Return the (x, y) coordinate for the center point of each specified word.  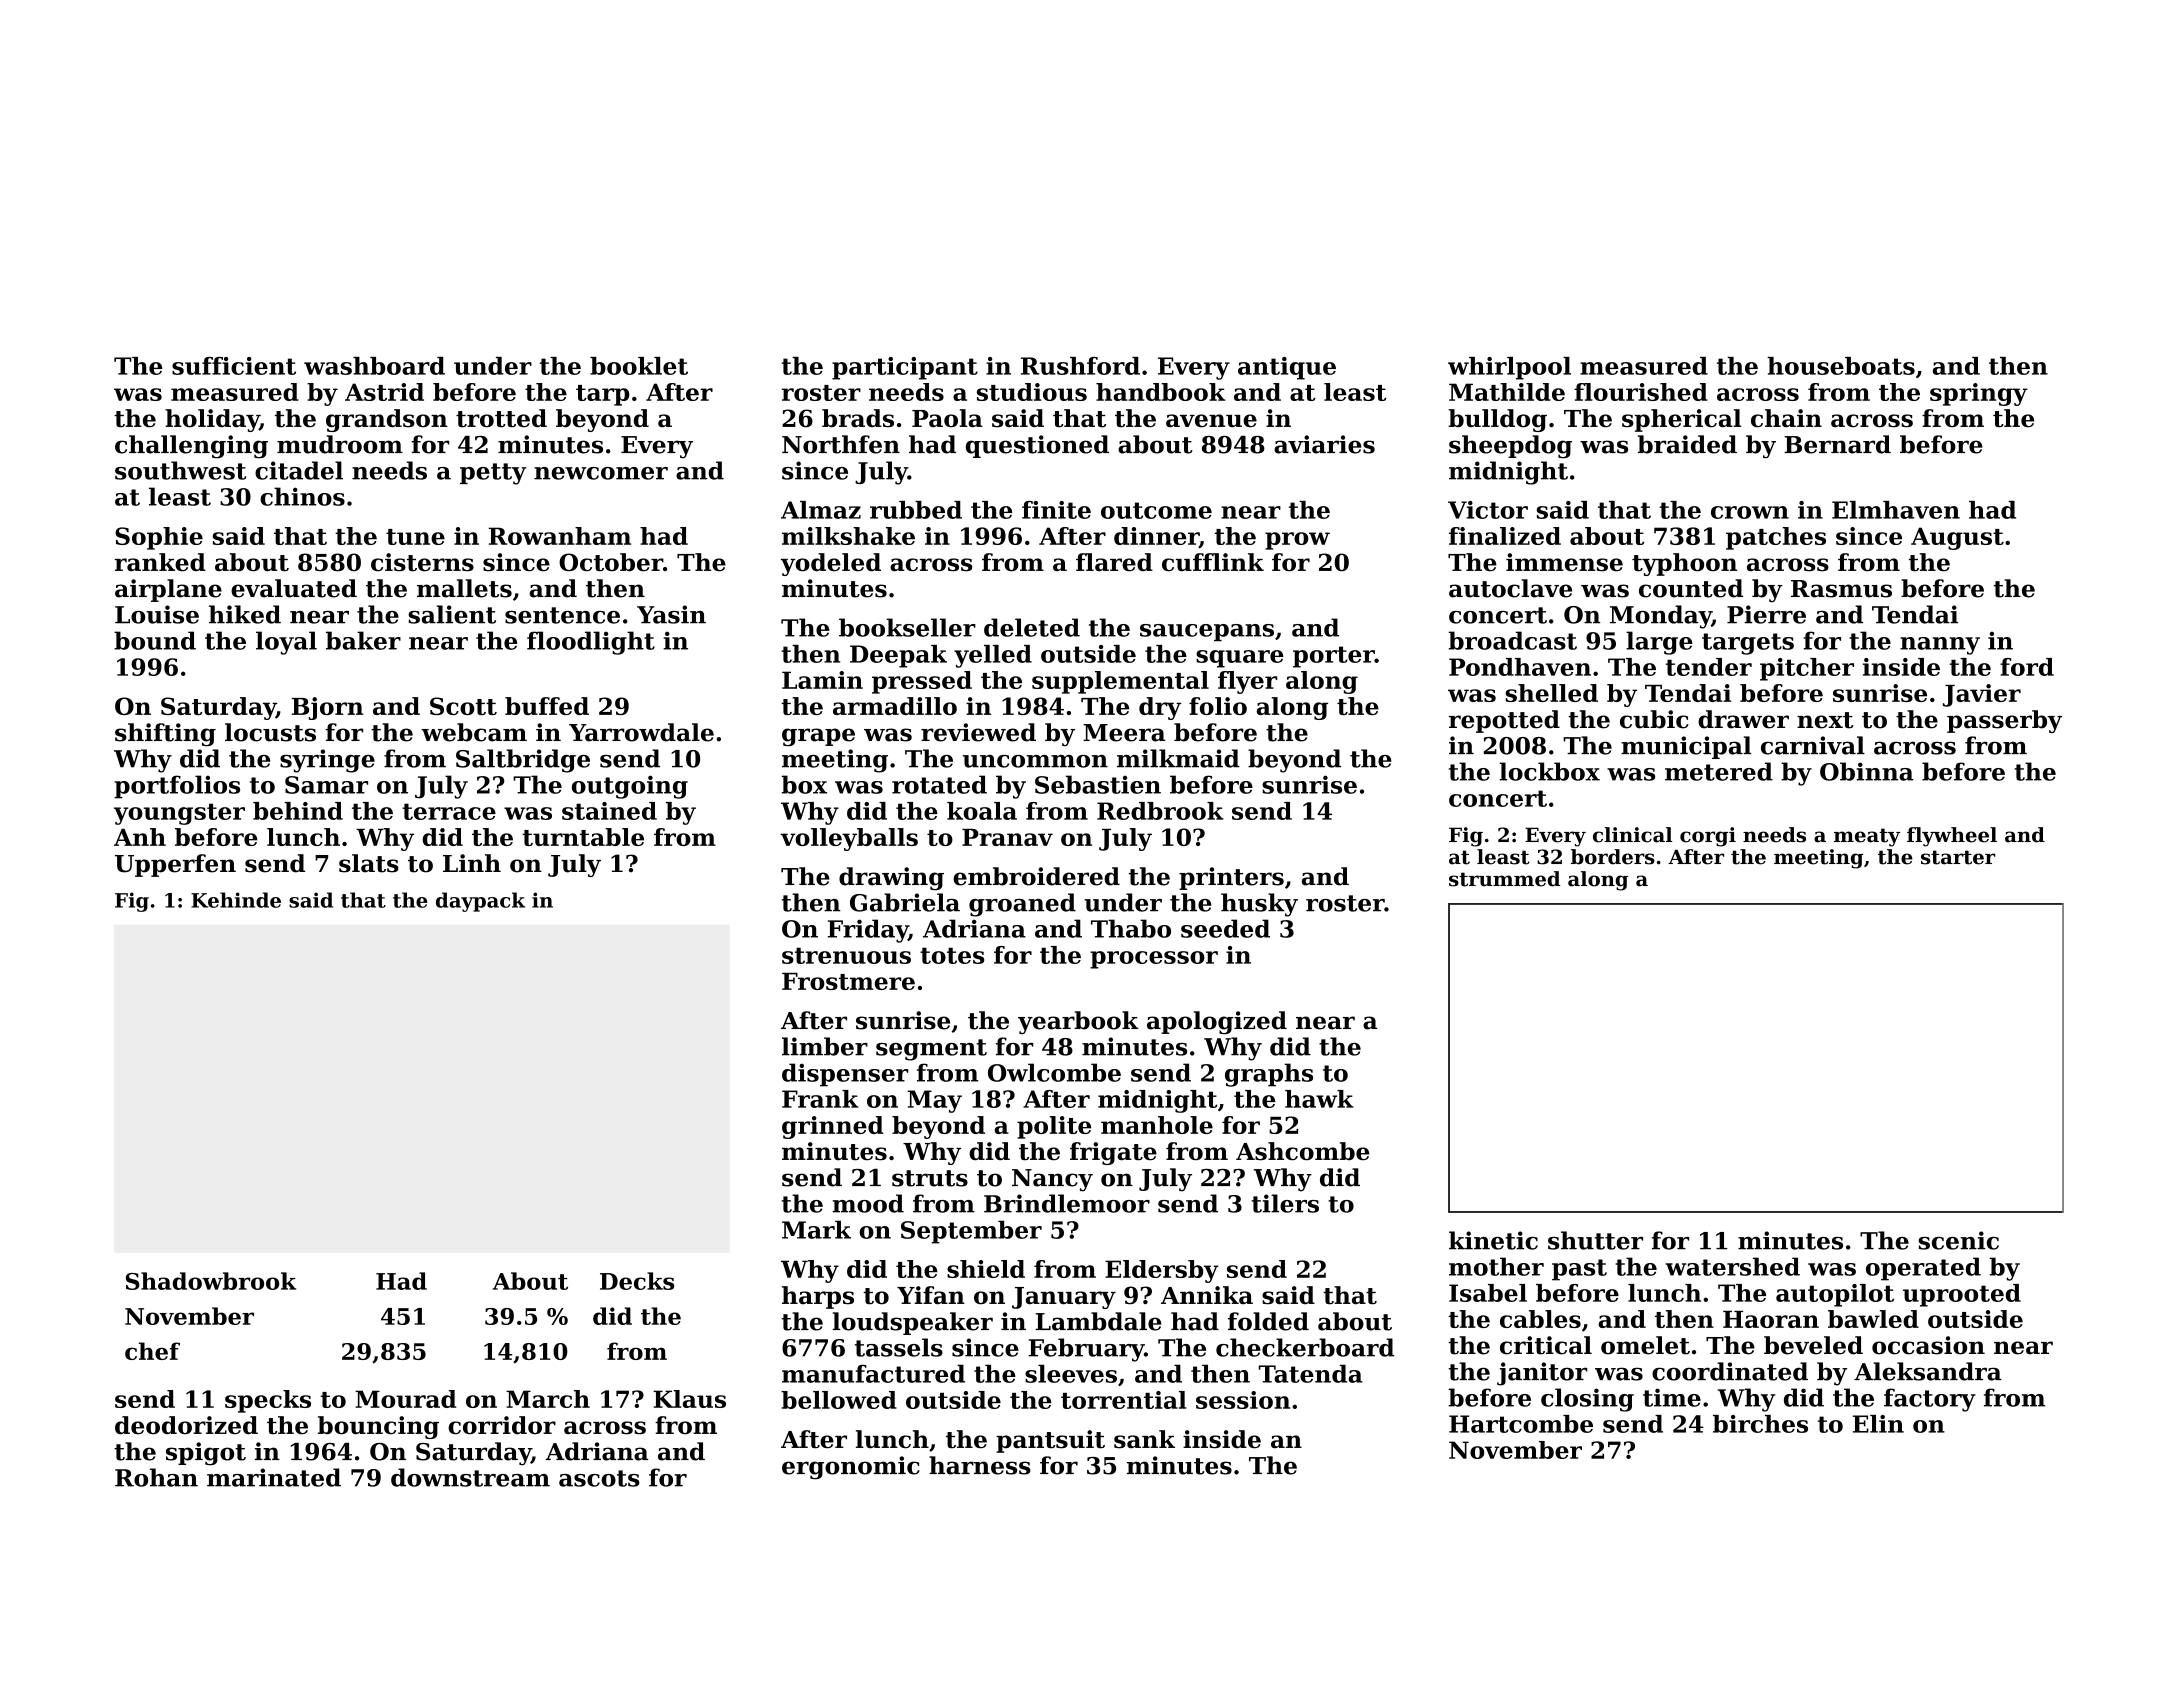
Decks (637, 1281)
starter (1958, 857)
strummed (1504, 879)
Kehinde (236, 900)
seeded (1225, 928)
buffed (547, 706)
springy (1979, 394)
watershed (1732, 1266)
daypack (480, 902)
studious (1032, 392)
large (1659, 643)
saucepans (1207, 632)
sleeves (1071, 1373)
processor (1154, 960)
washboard (374, 366)
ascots (599, 1478)
